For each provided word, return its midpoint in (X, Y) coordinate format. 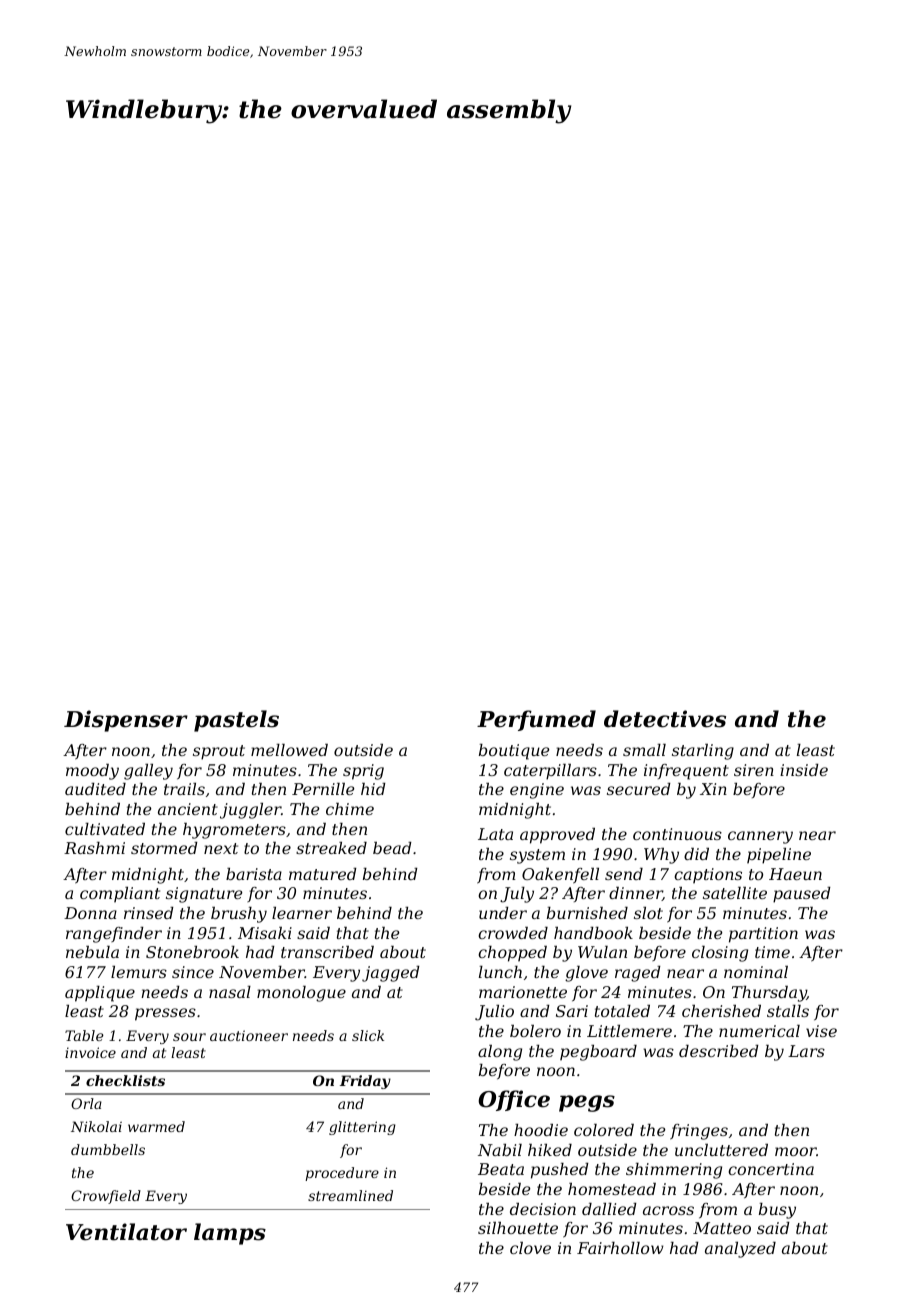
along (500, 1053)
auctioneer (249, 1035)
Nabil (500, 1150)
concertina (771, 1169)
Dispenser (126, 721)
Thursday (769, 994)
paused (802, 895)
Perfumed (536, 720)
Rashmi (94, 848)
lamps (230, 1234)
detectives (665, 719)
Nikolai (96, 1126)
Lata (495, 834)
